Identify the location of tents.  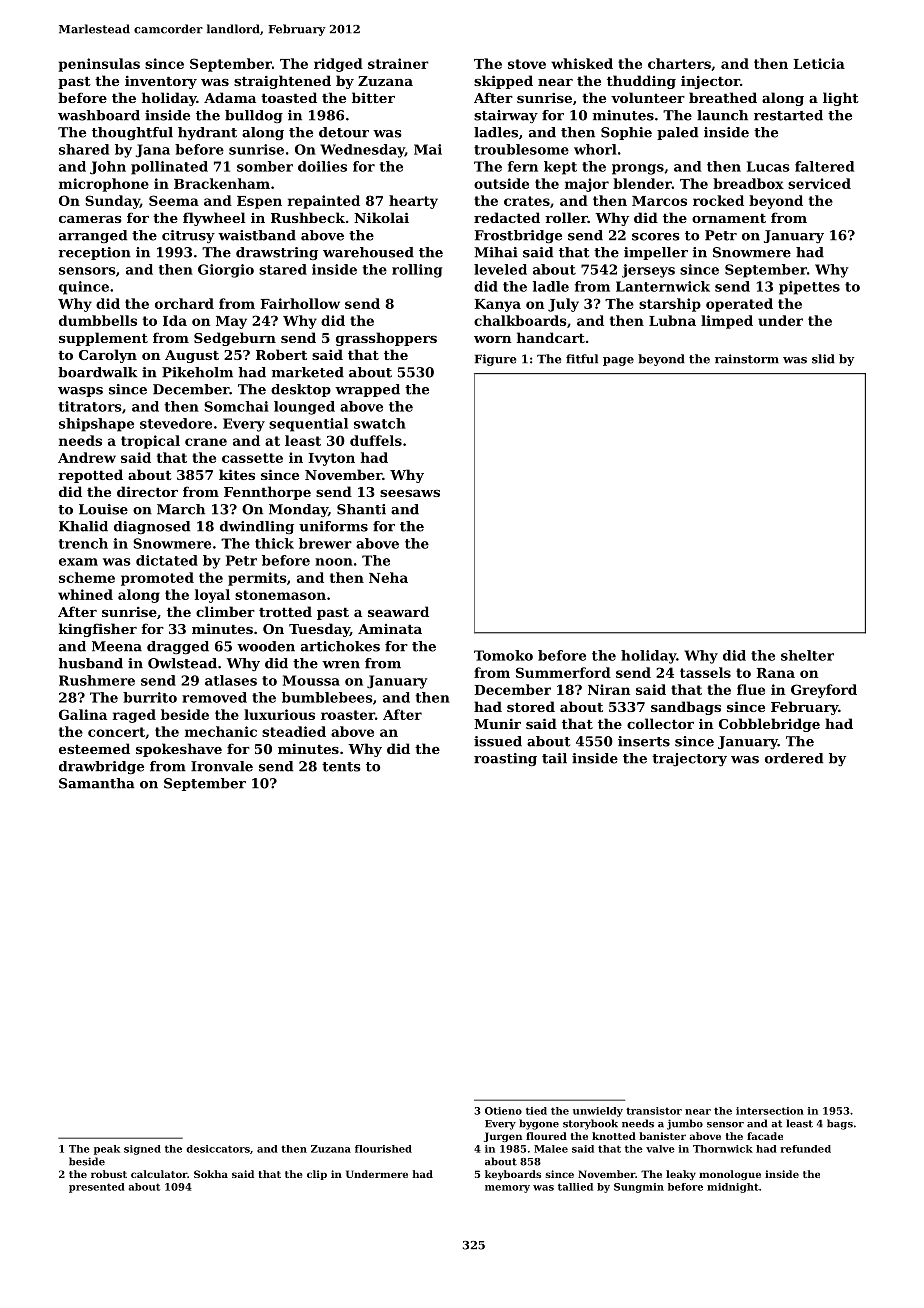
(341, 767).
